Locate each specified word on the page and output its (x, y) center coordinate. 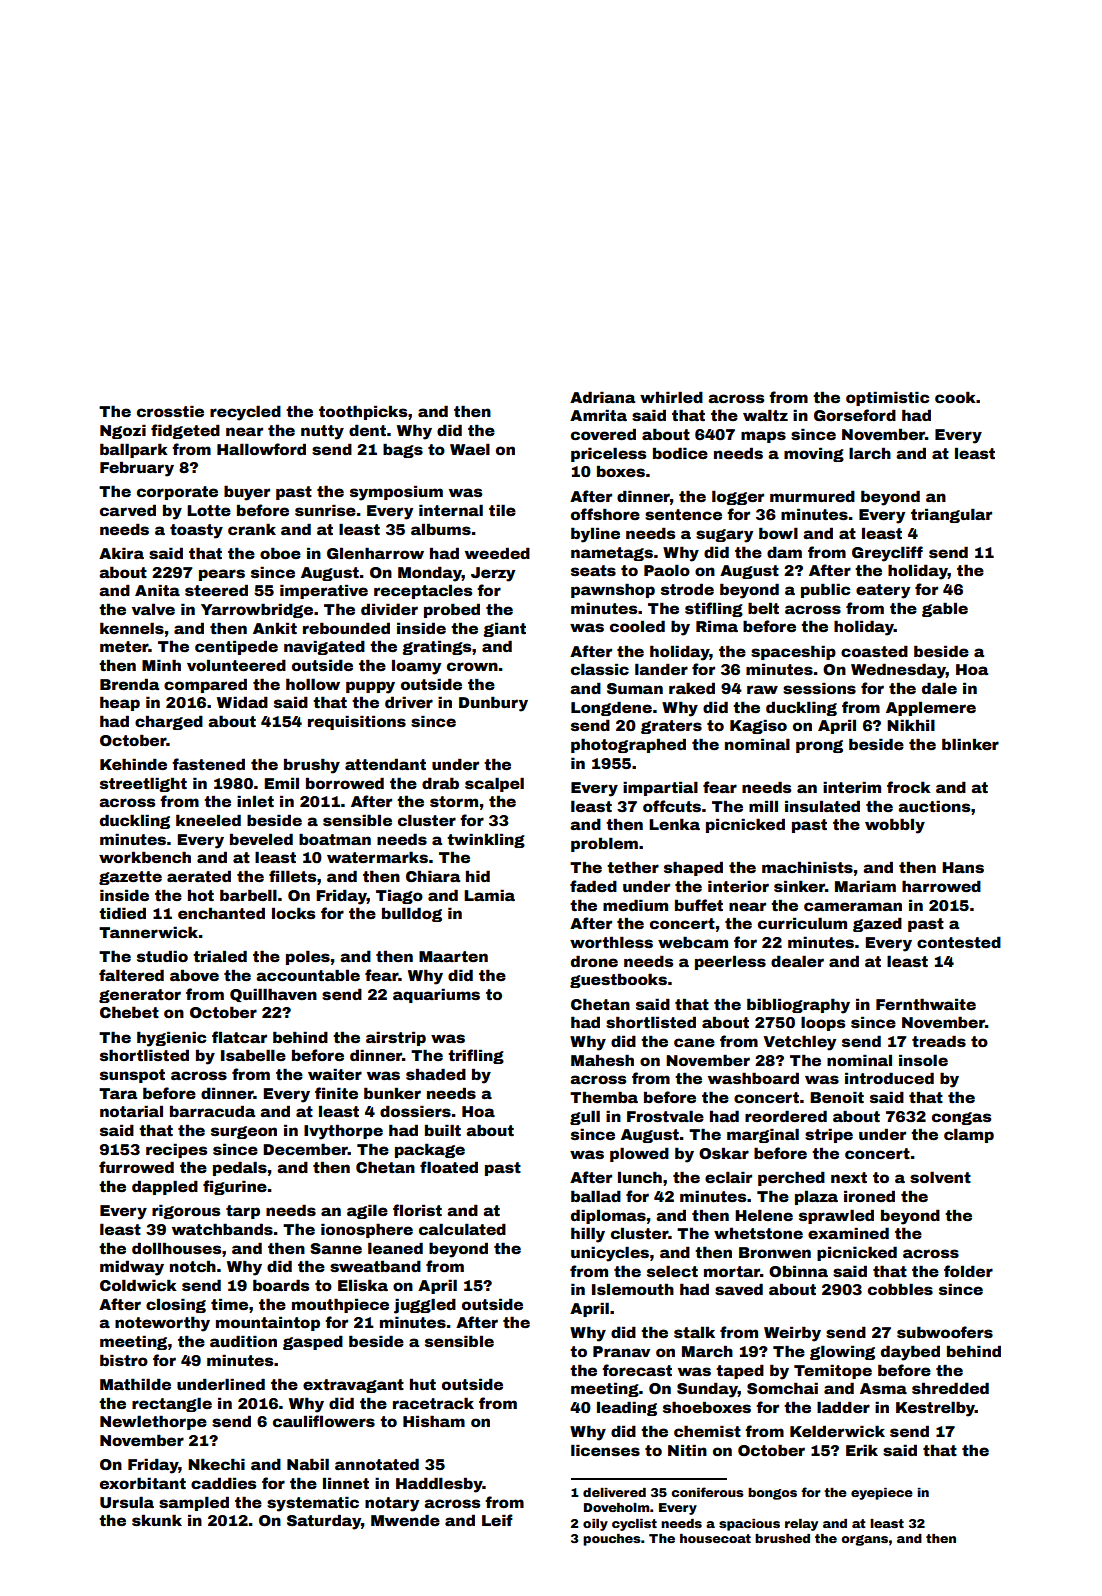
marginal (763, 1135)
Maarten (453, 956)
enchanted (221, 913)
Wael (470, 449)
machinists (807, 867)
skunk (157, 1520)
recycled (245, 413)
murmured (812, 496)
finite (336, 1093)
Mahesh (602, 1060)
